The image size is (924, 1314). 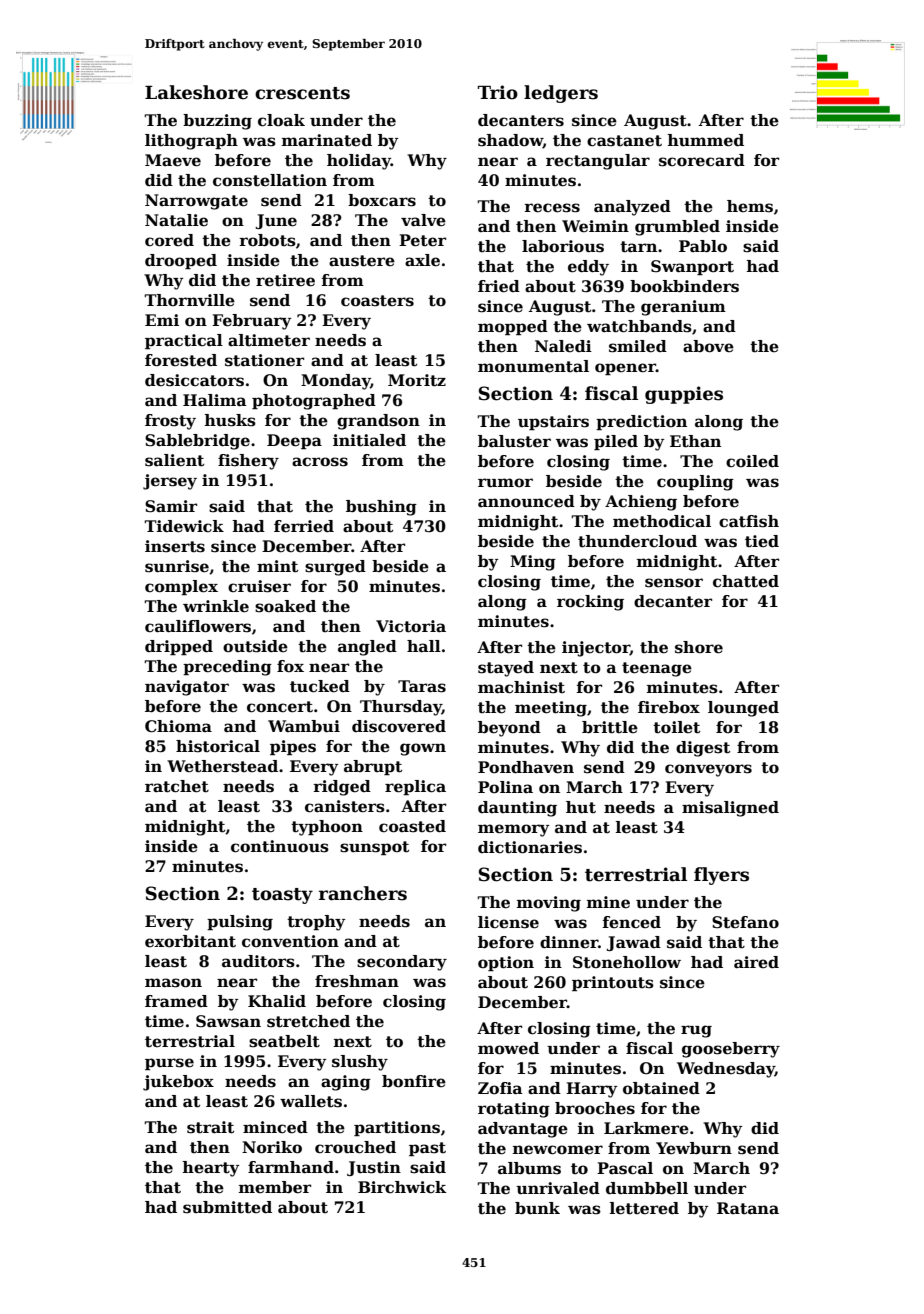 What do you see at coordinates (423, 220) in the screenshot?
I see `valve` at bounding box center [423, 220].
